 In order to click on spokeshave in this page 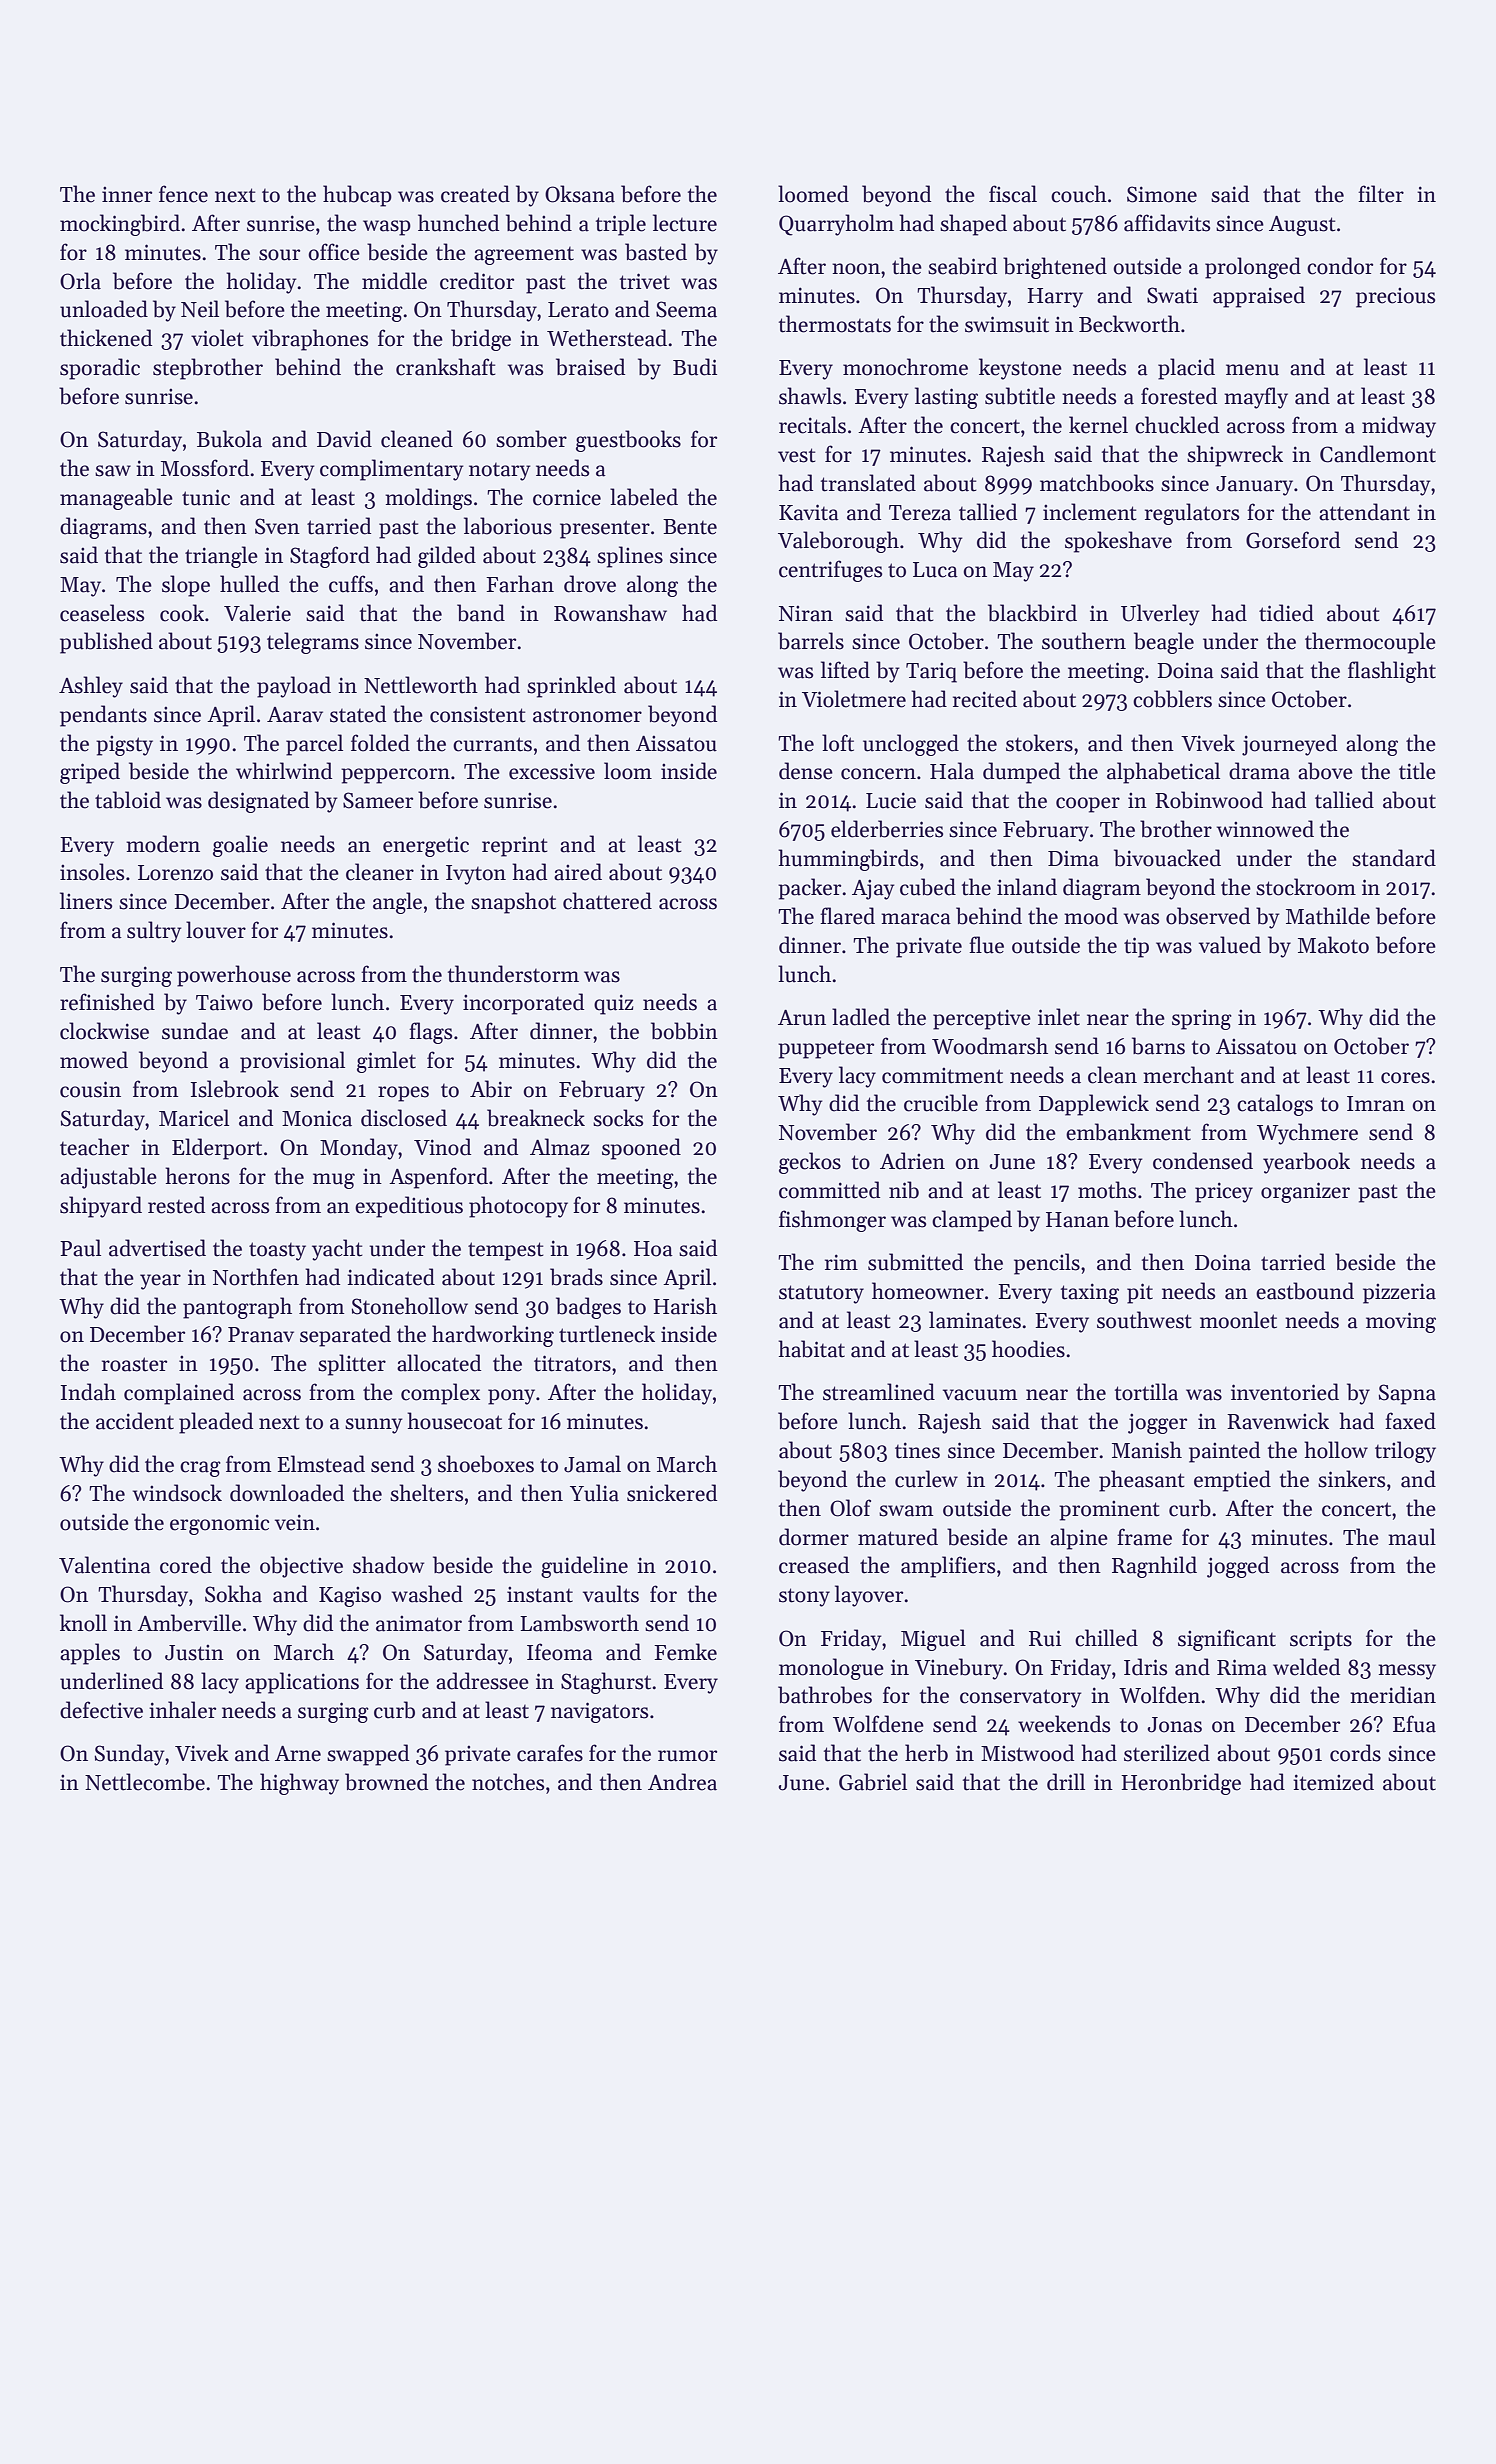, I will do `click(1118, 542)`.
